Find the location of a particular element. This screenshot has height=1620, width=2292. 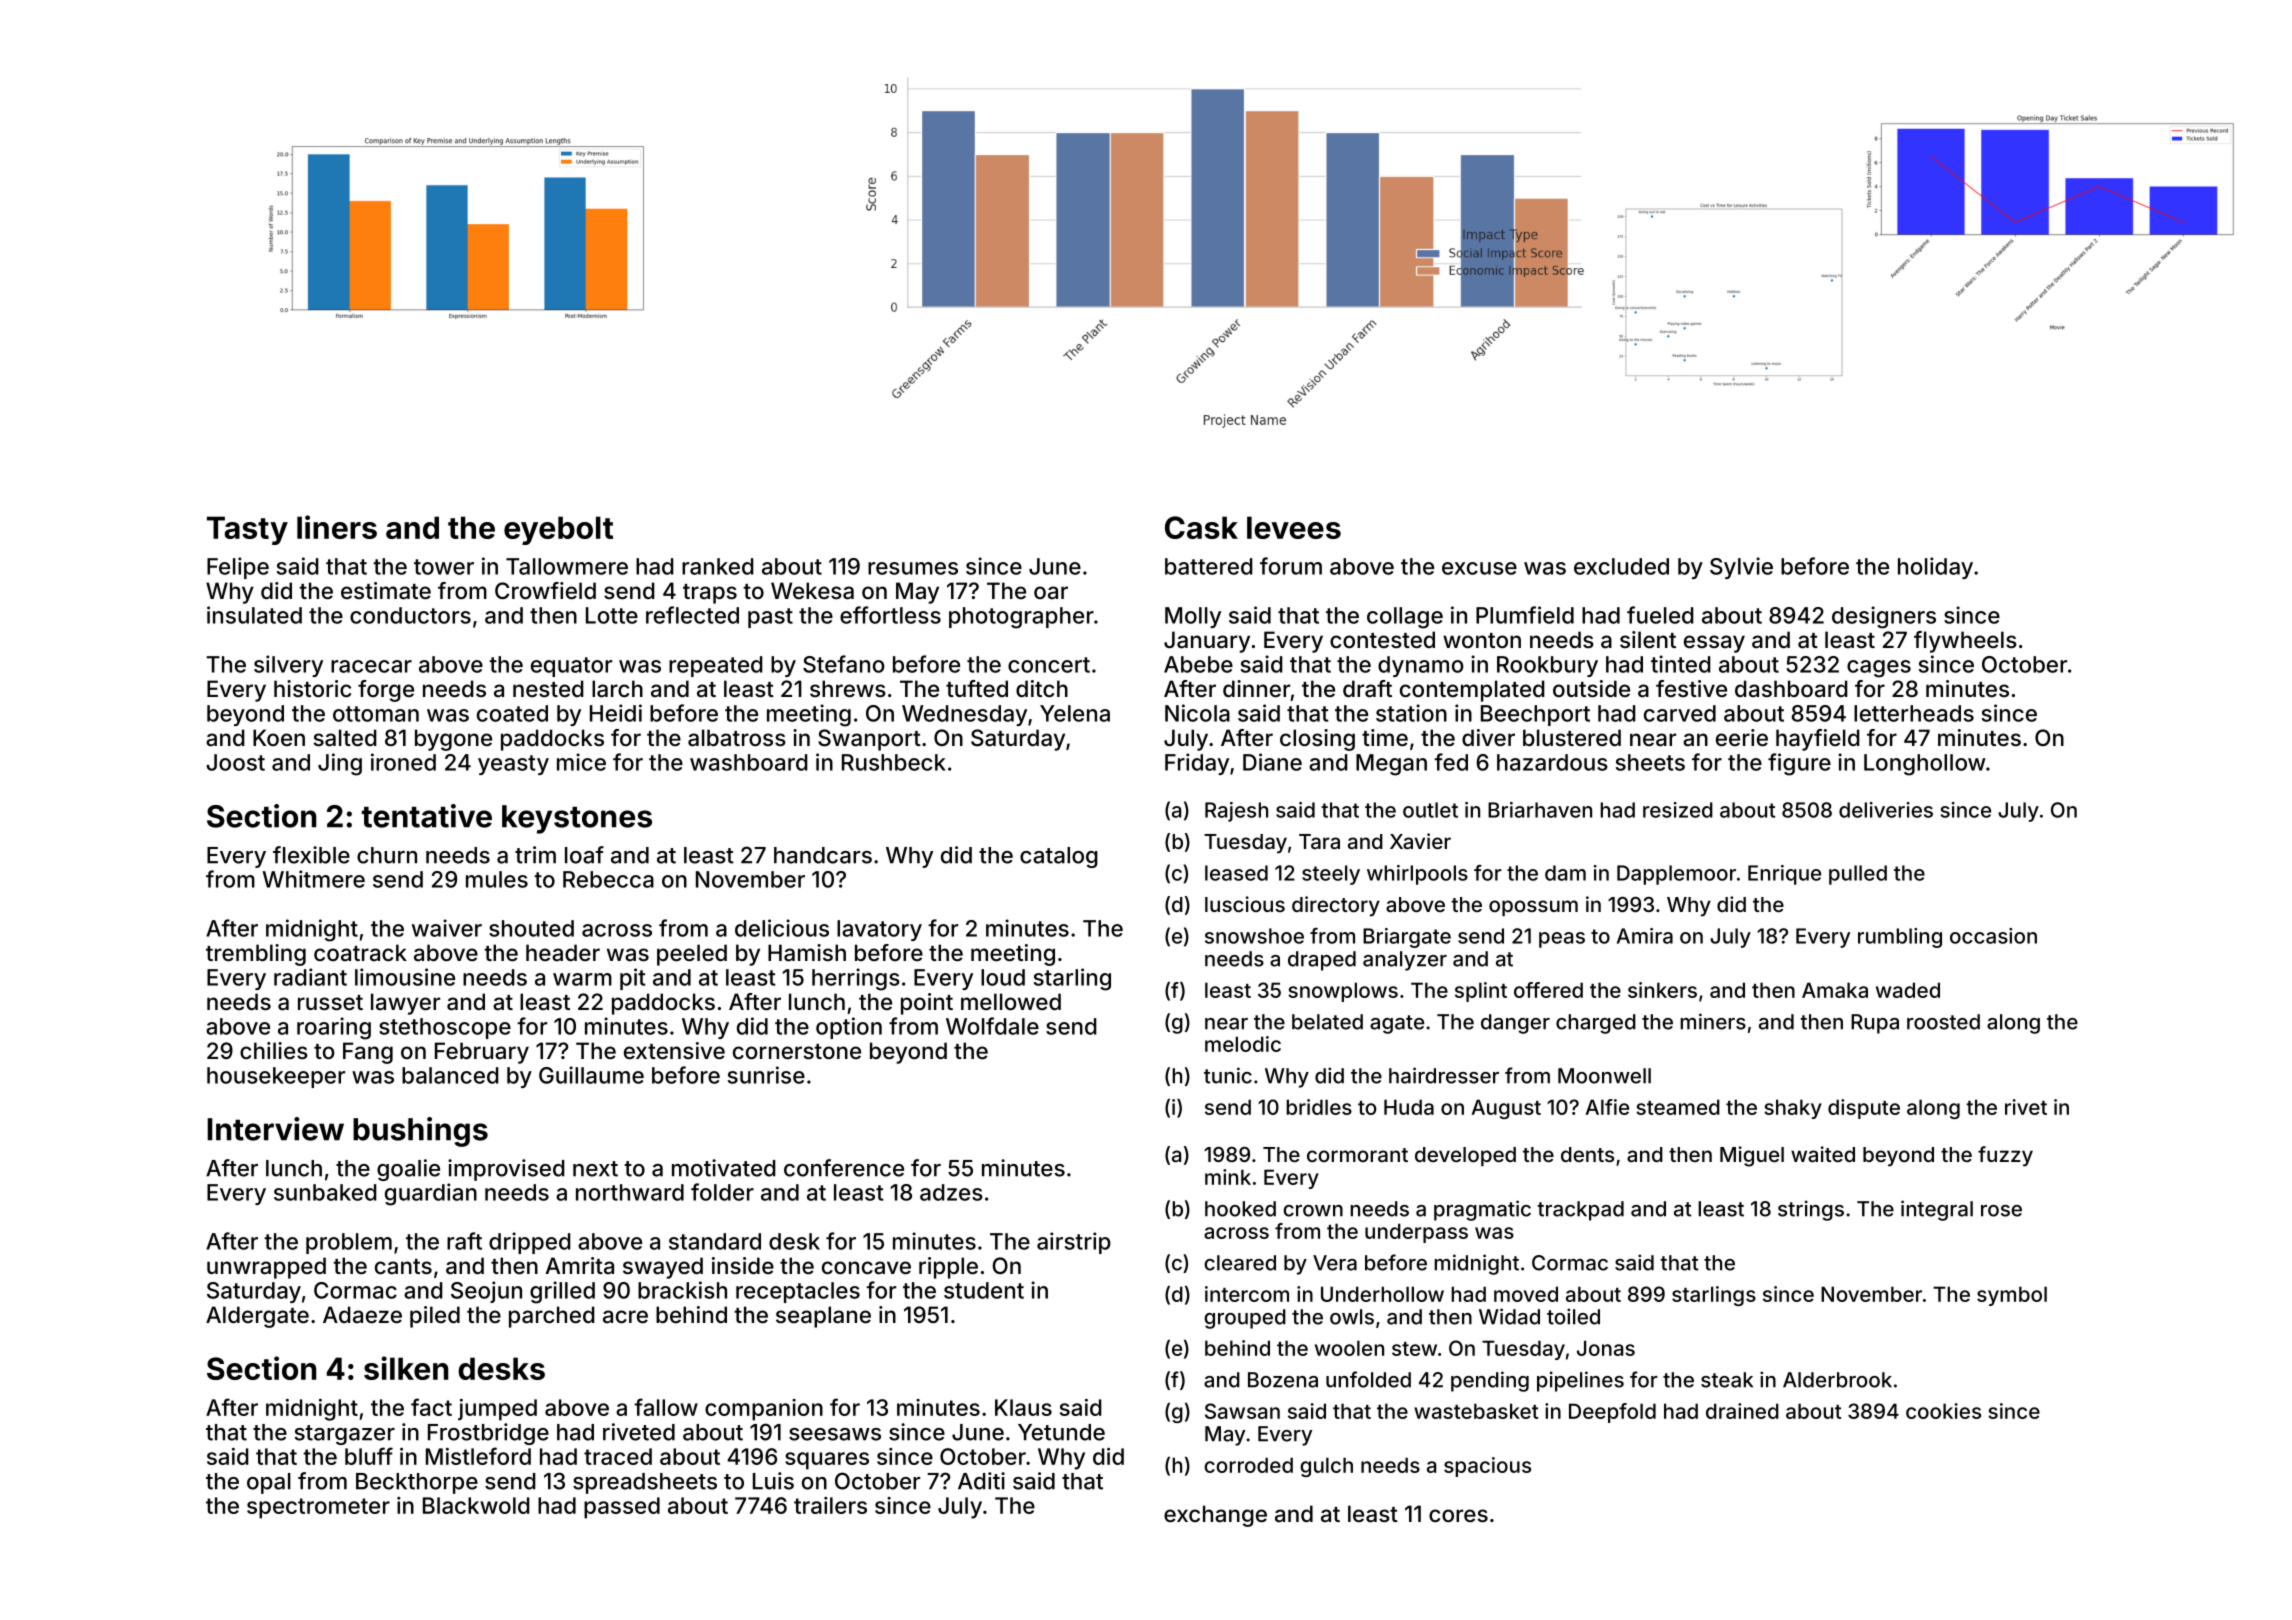

exchange is located at coordinates (1215, 1516).
